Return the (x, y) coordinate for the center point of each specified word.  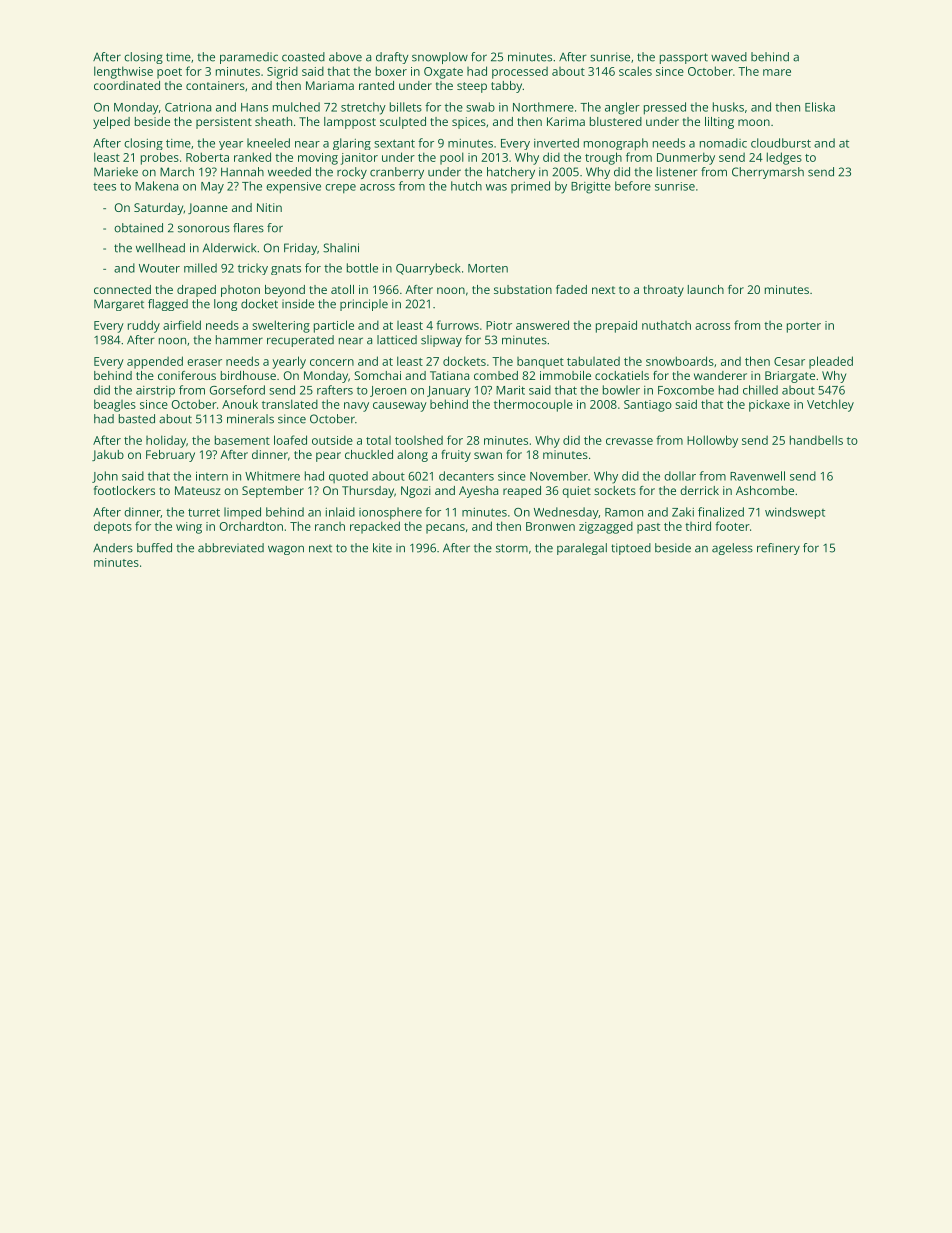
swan (488, 455)
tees (104, 187)
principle (364, 305)
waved (729, 57)
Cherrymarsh (768, 173)
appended (155, 362)
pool (452, 158)
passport (684, 58)
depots (113, 527)
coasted (303, 57)
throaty (663, 291)
